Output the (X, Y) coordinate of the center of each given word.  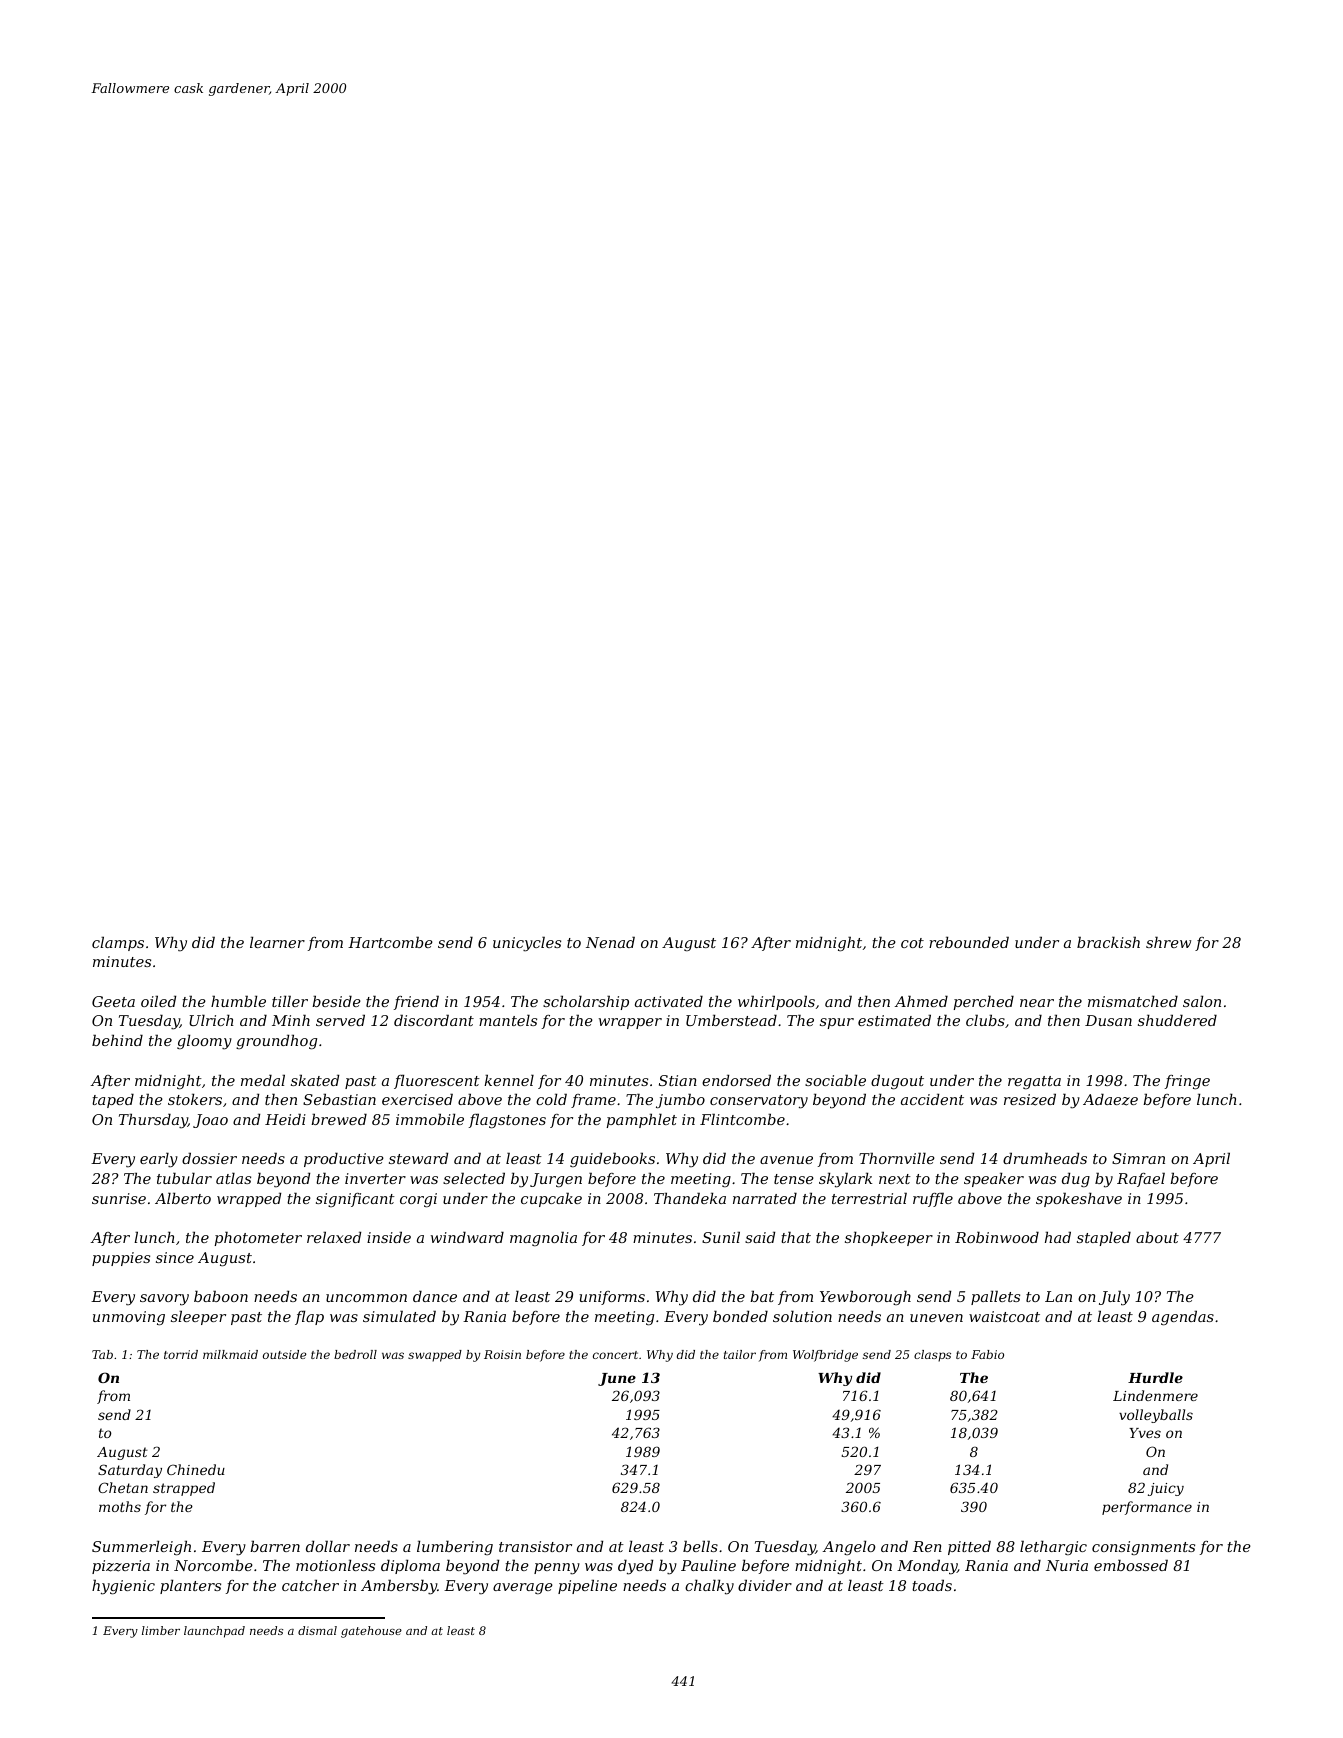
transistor (535, 1546)
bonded (740, 1316)
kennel (509, 1080)
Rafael (1141, 1179)
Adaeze (1110, 1099)
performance (1147, 1508)
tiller (290, 1001)
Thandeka (690, 1198)
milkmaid (230, 1354)
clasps (932, 1356)
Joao (210, 1121)
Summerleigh (141, 1548)
